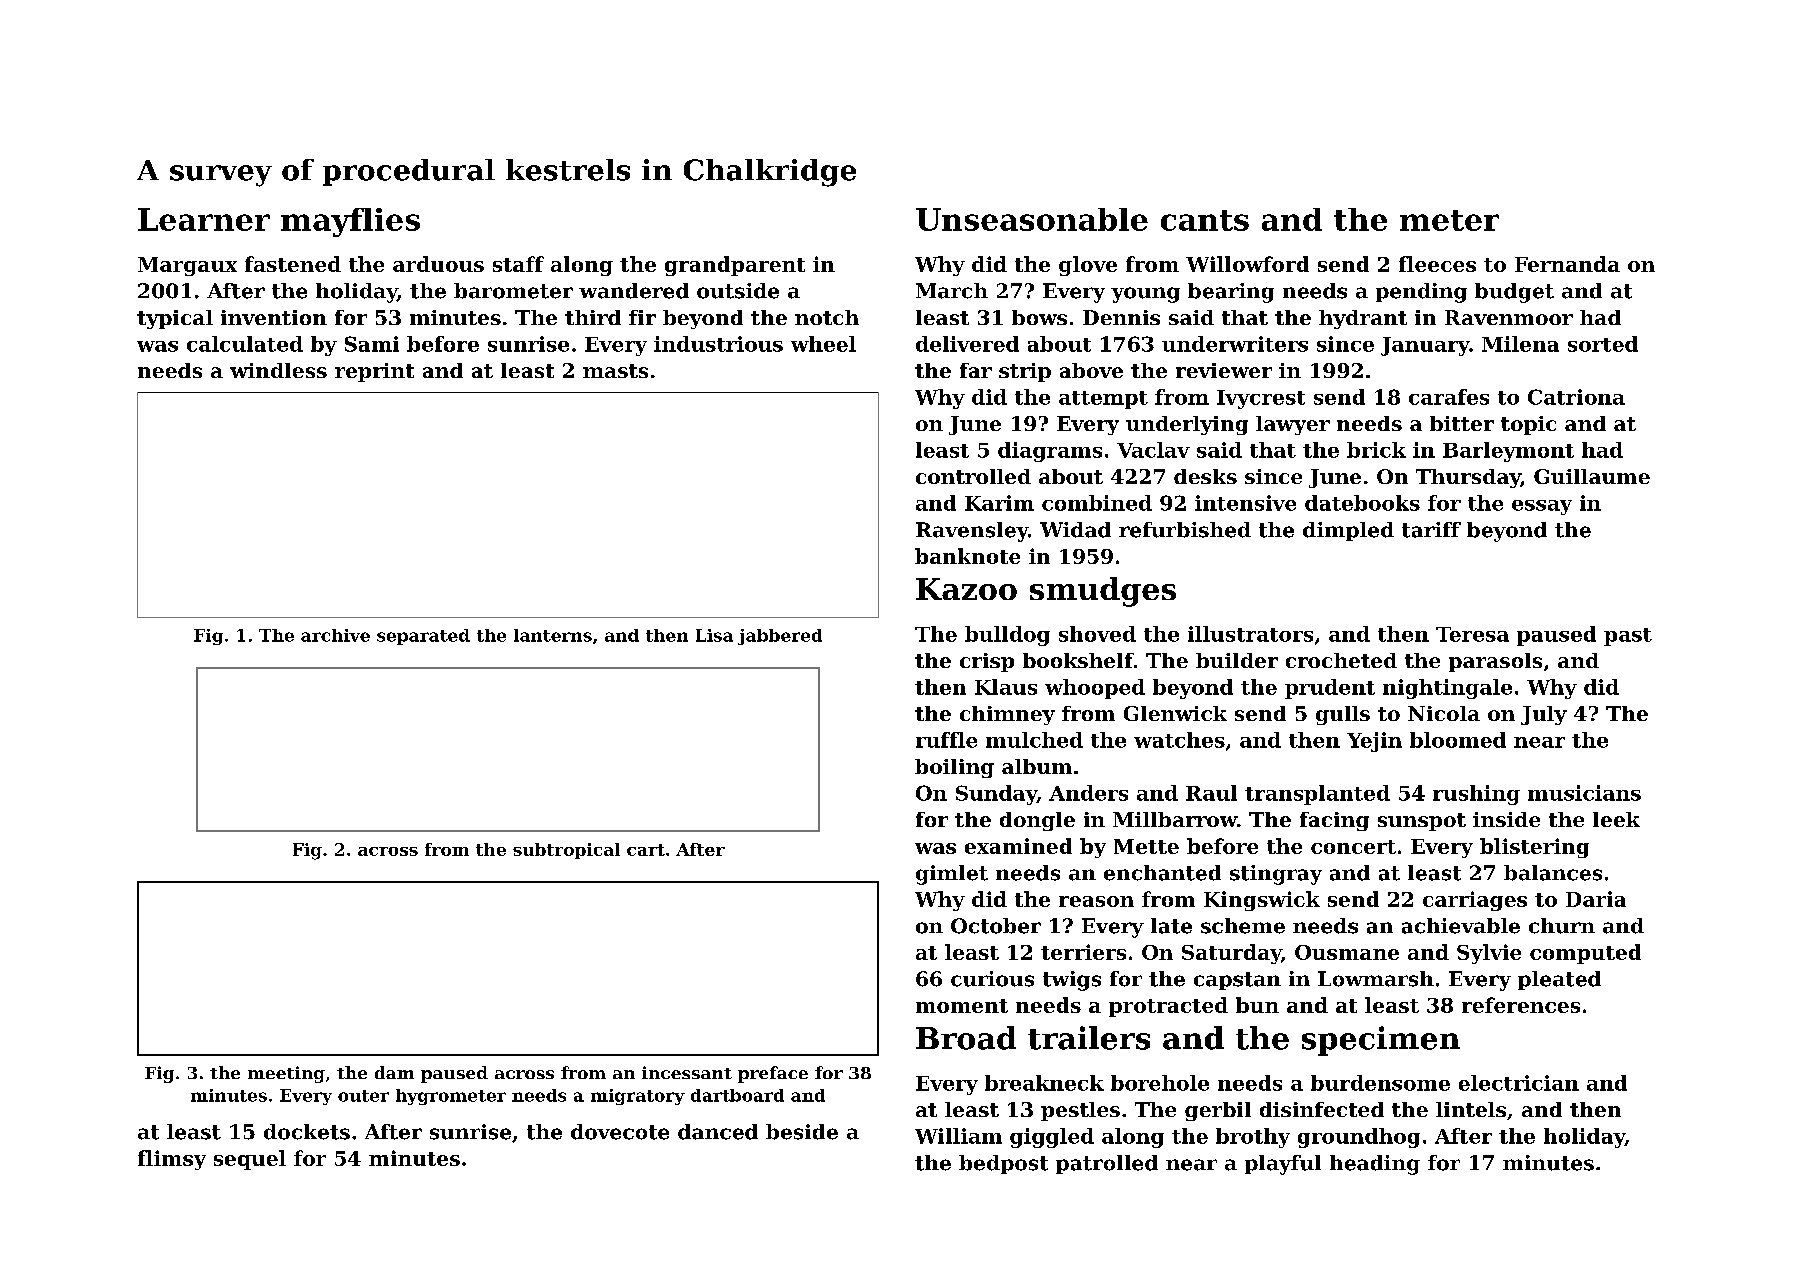 The height and width of the screenshot is (1269, 1794). I want to click on computed, so click(1585, 954).
